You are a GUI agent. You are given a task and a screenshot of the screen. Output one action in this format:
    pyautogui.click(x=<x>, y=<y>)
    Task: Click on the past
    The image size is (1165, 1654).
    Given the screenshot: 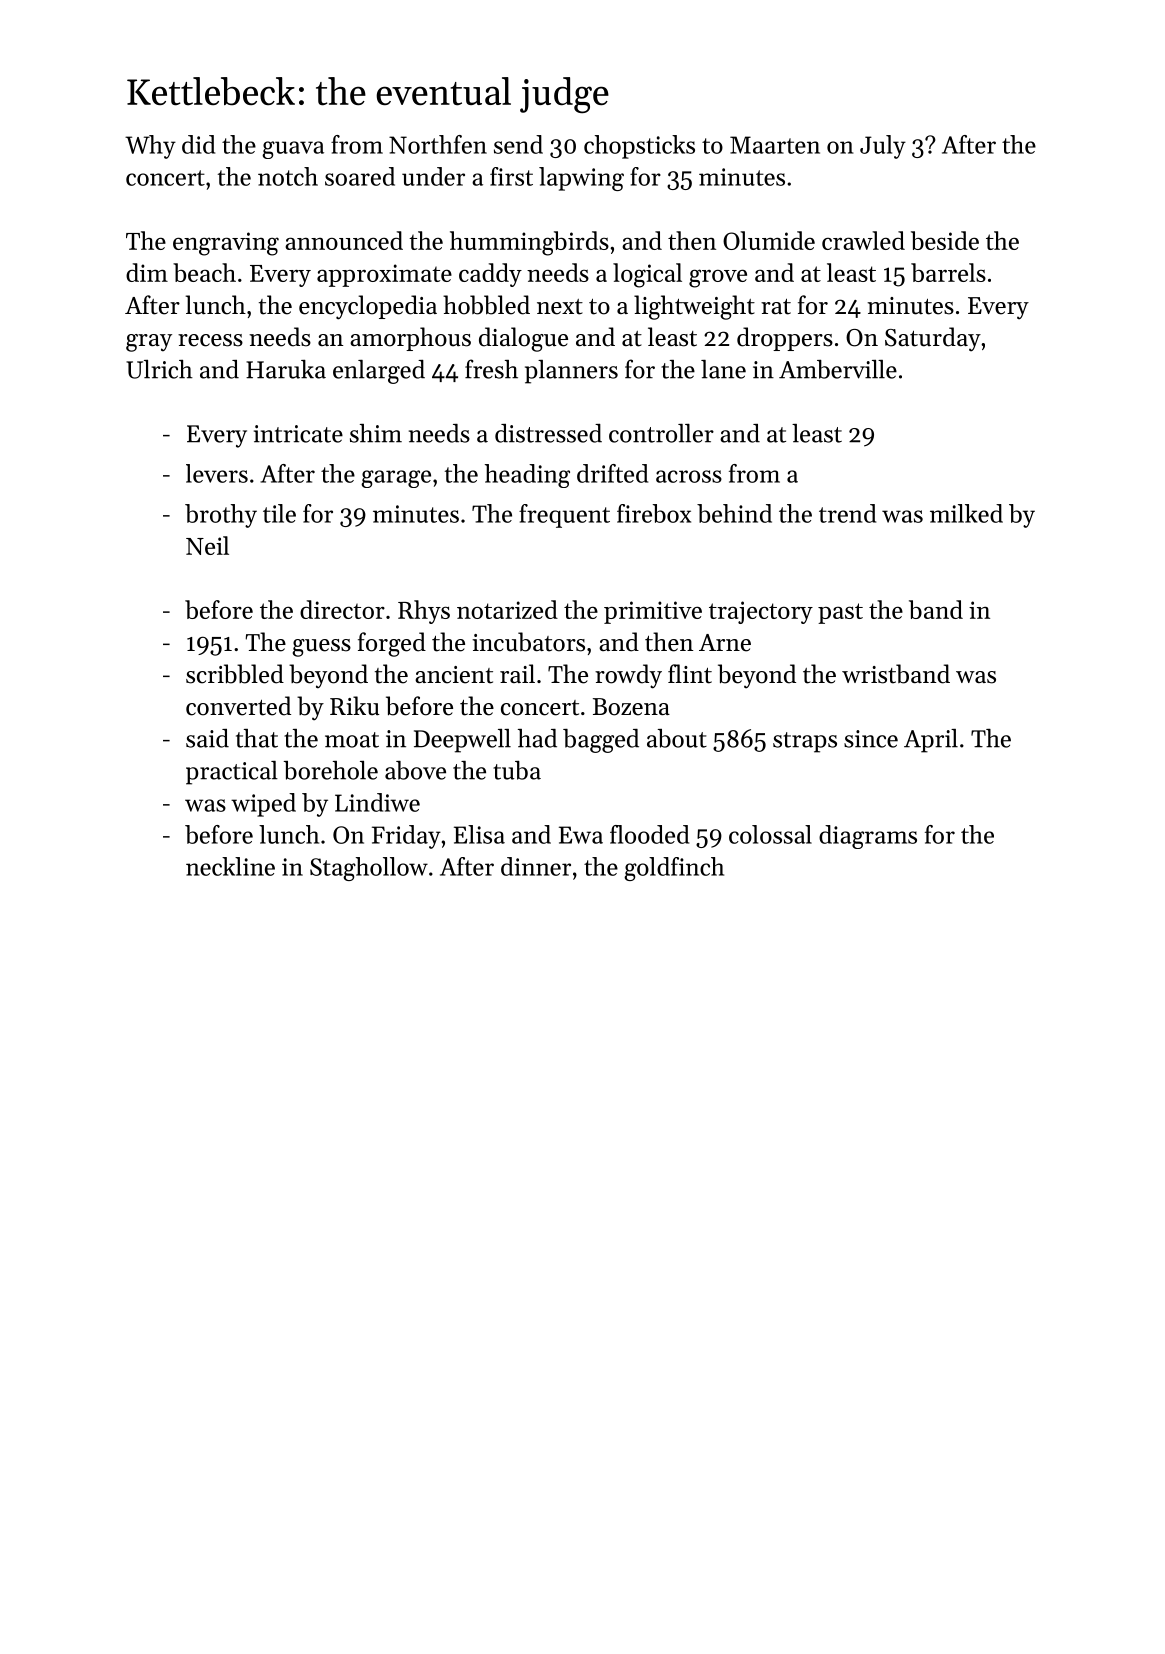 What is the action you would take?
    pyautogui.click(x=840, y=613)
